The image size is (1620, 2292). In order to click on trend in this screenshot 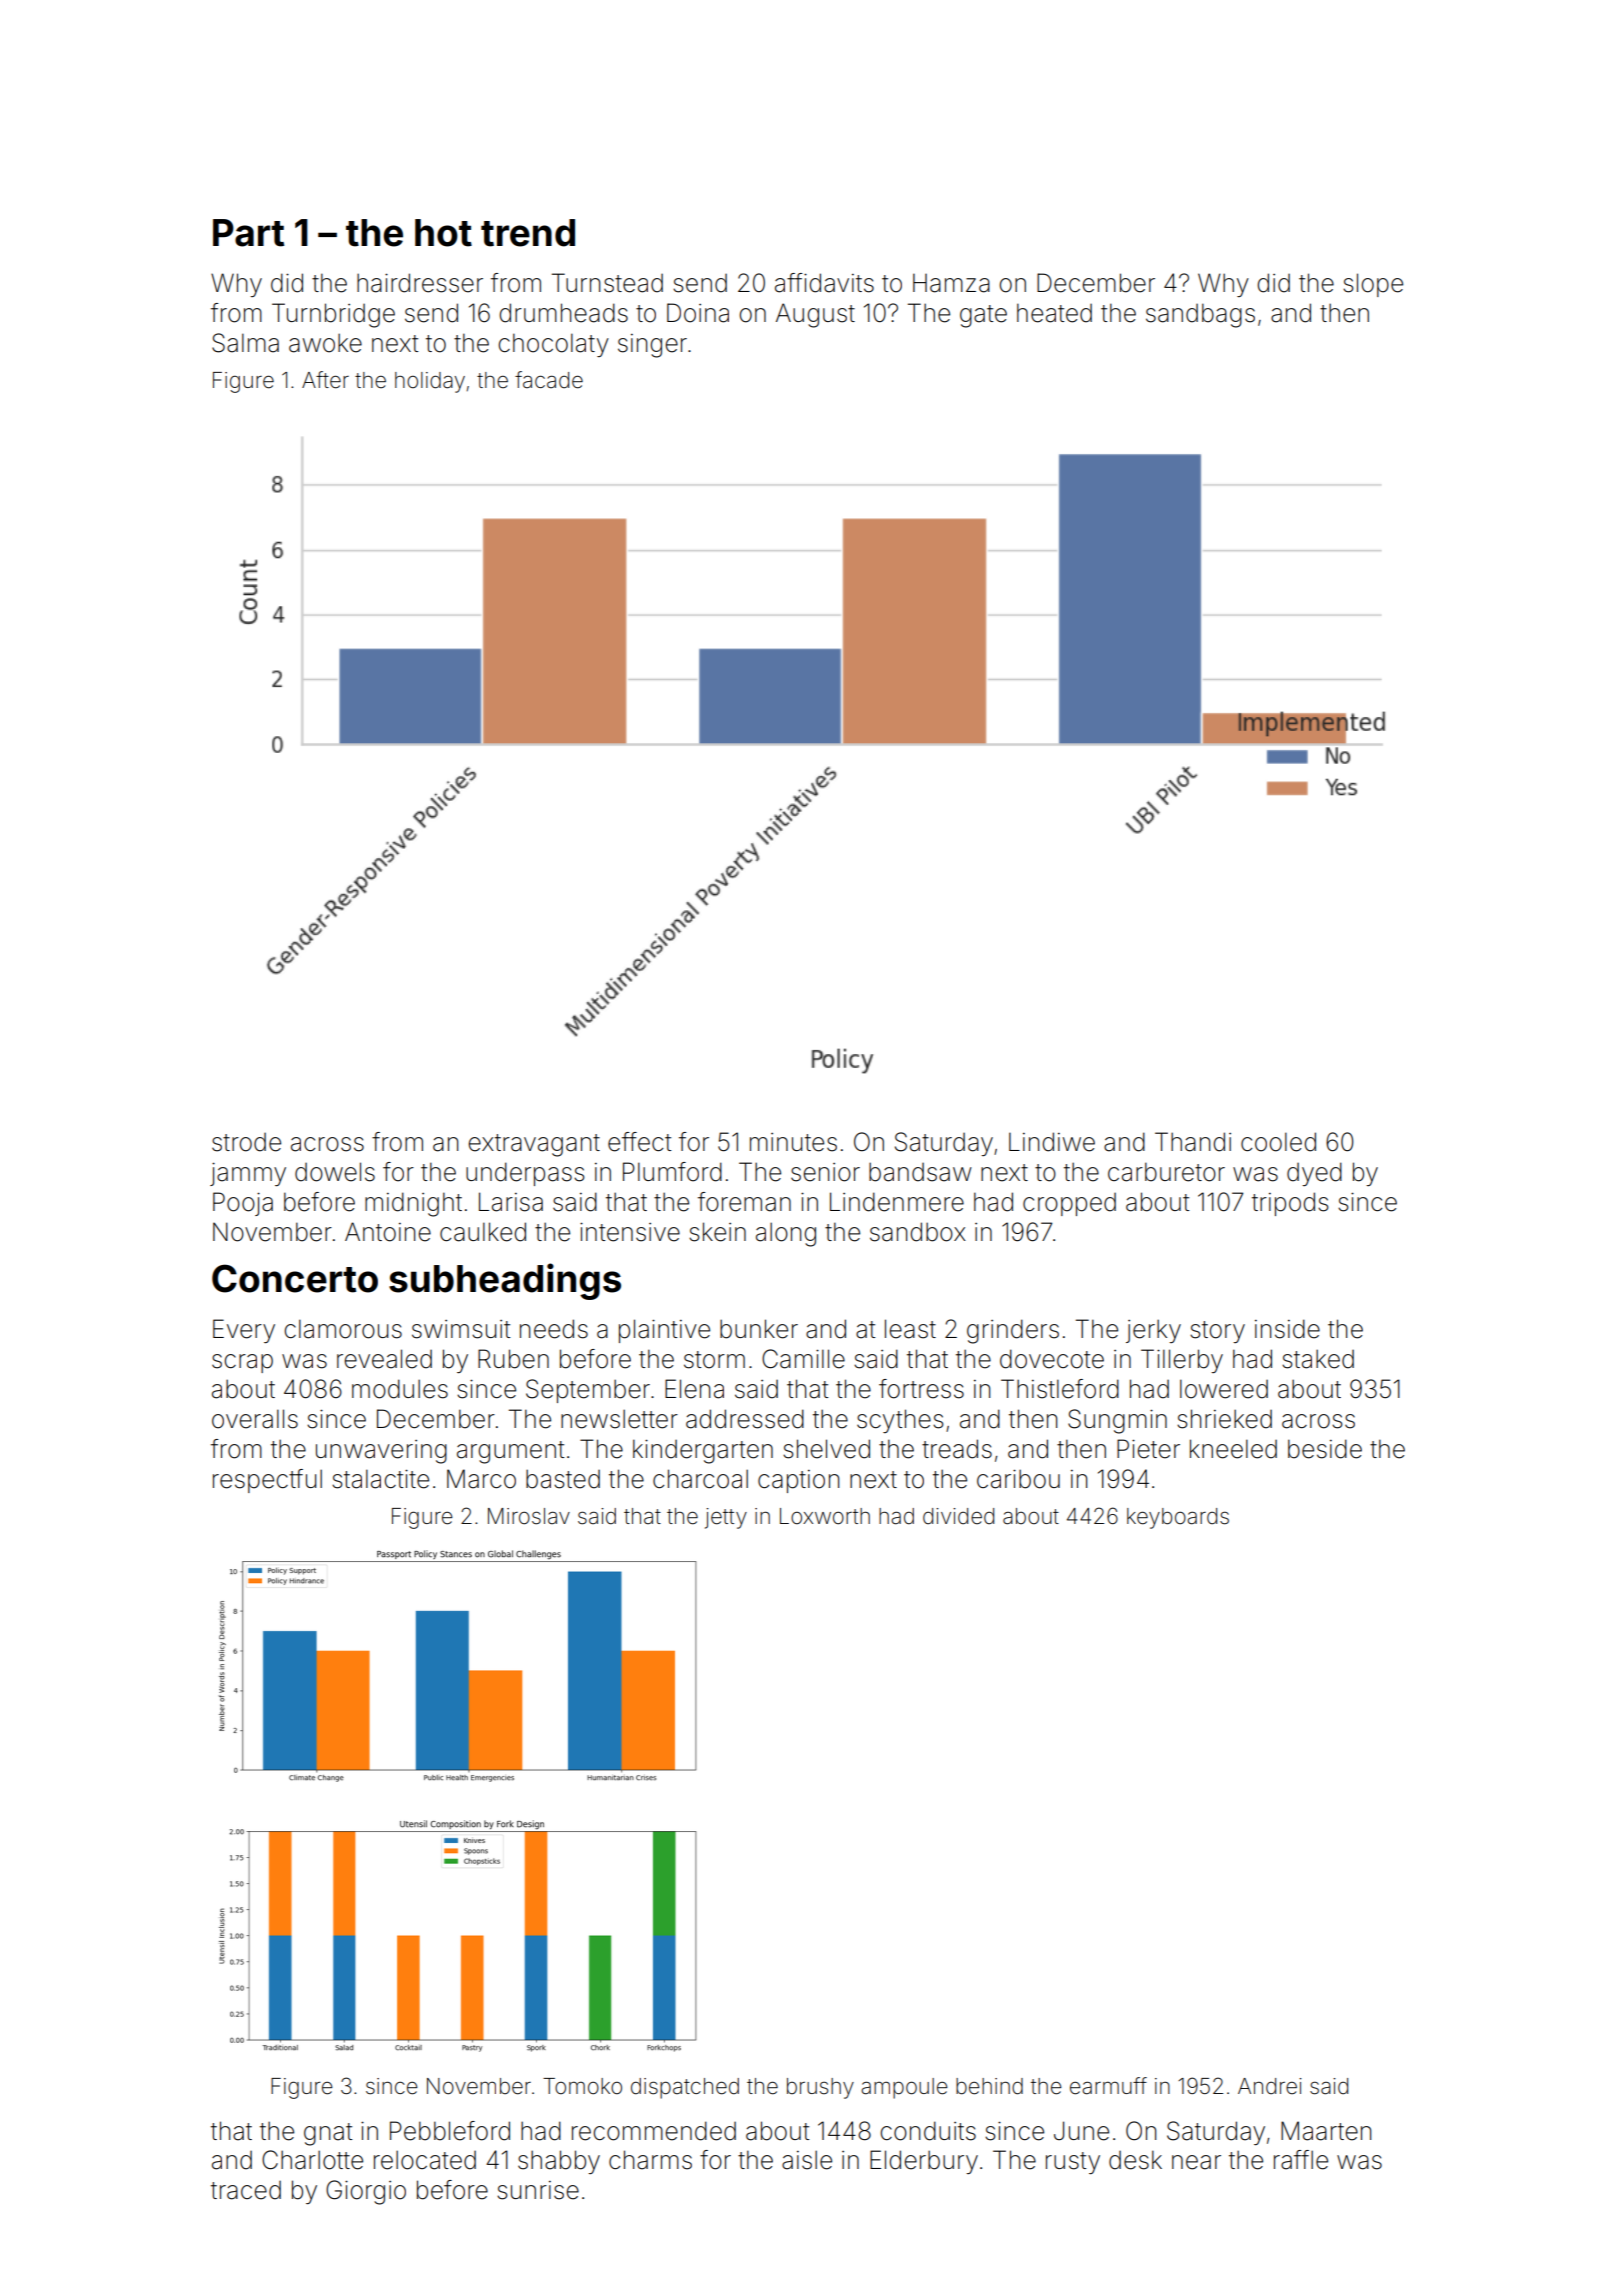, I will do `click(528, 233)`.
